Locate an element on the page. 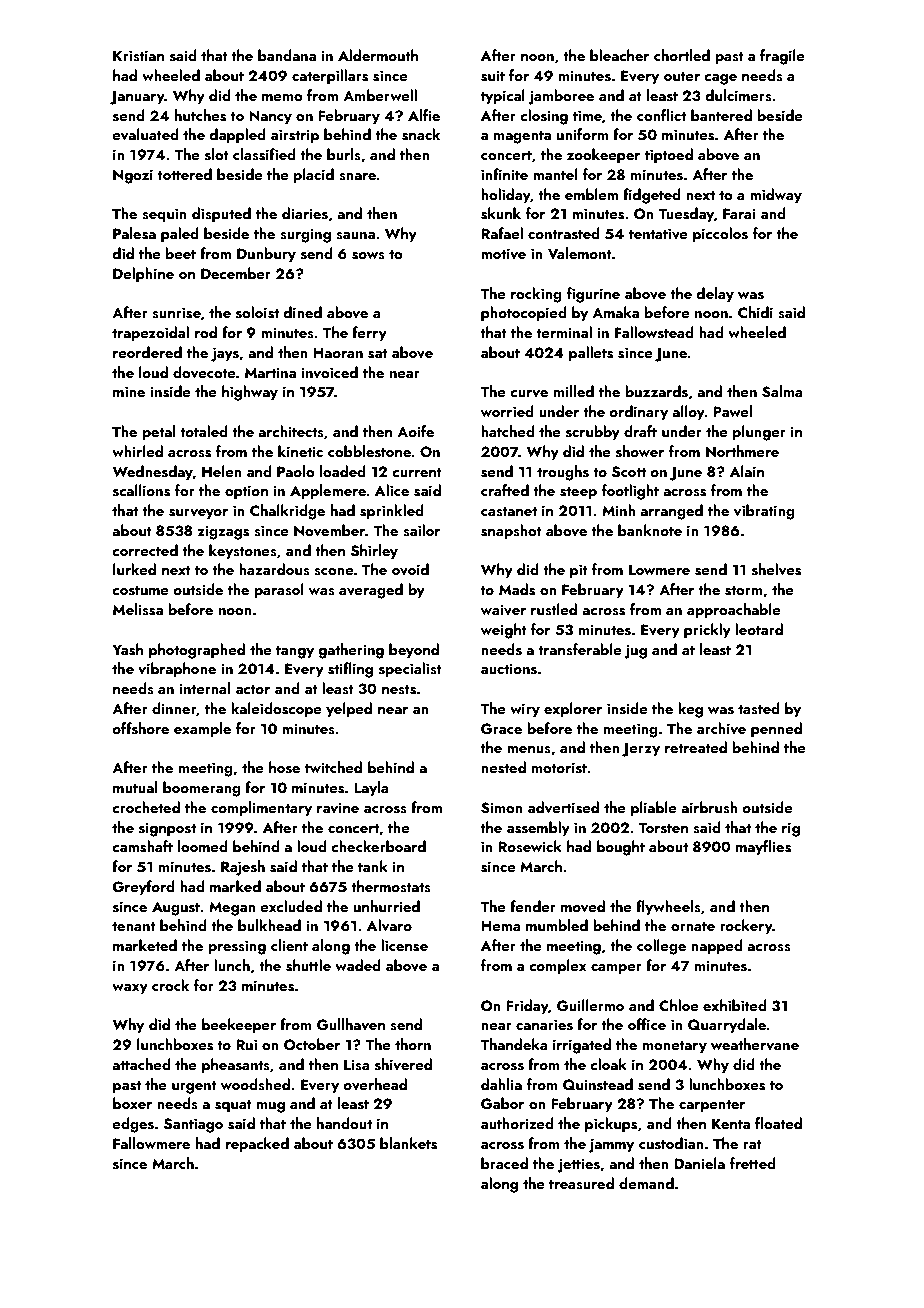 This page has width=924, height=1308. bandana is located at coordinates (287, 55).
